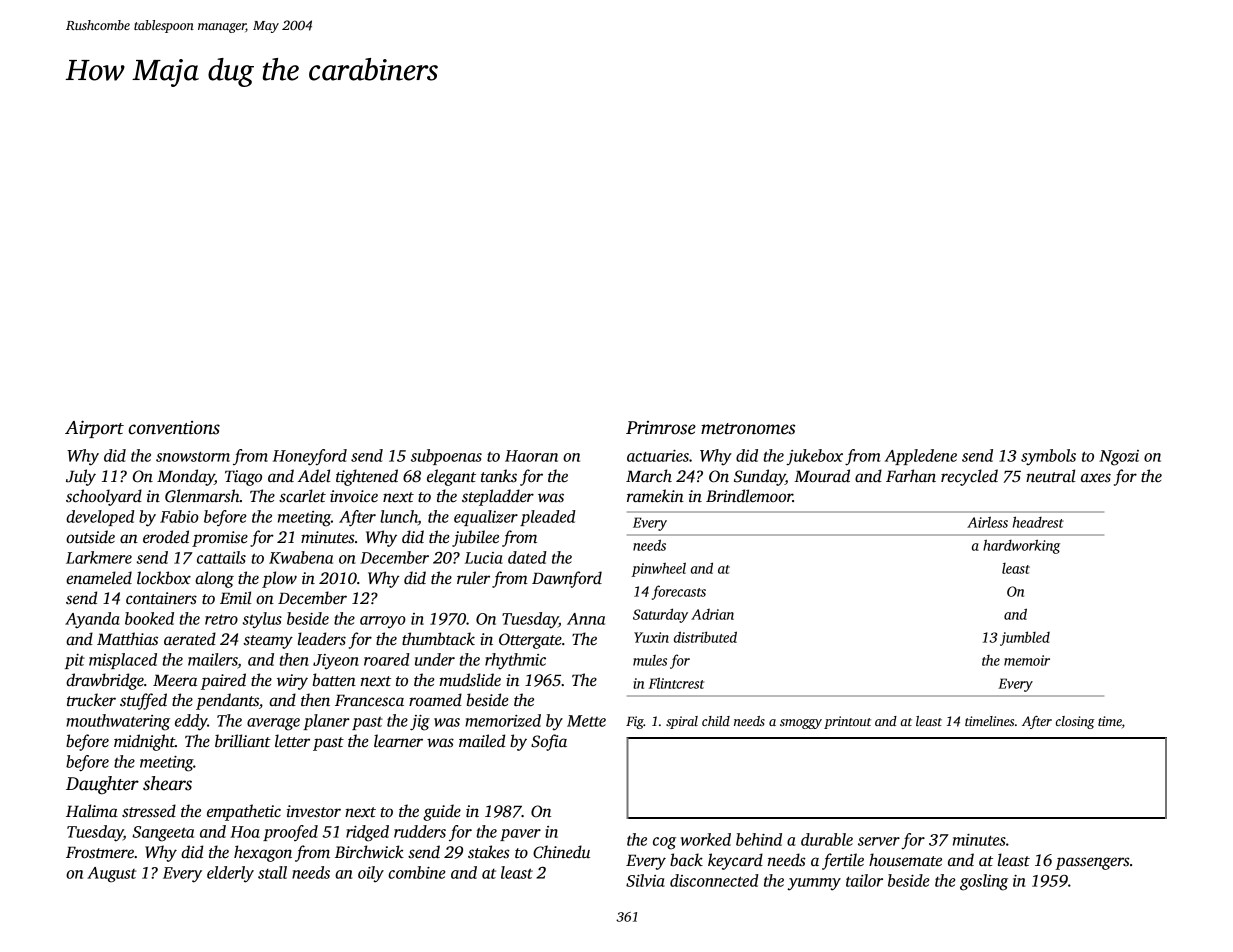  I want to click on trucker, so click(91, 700).
